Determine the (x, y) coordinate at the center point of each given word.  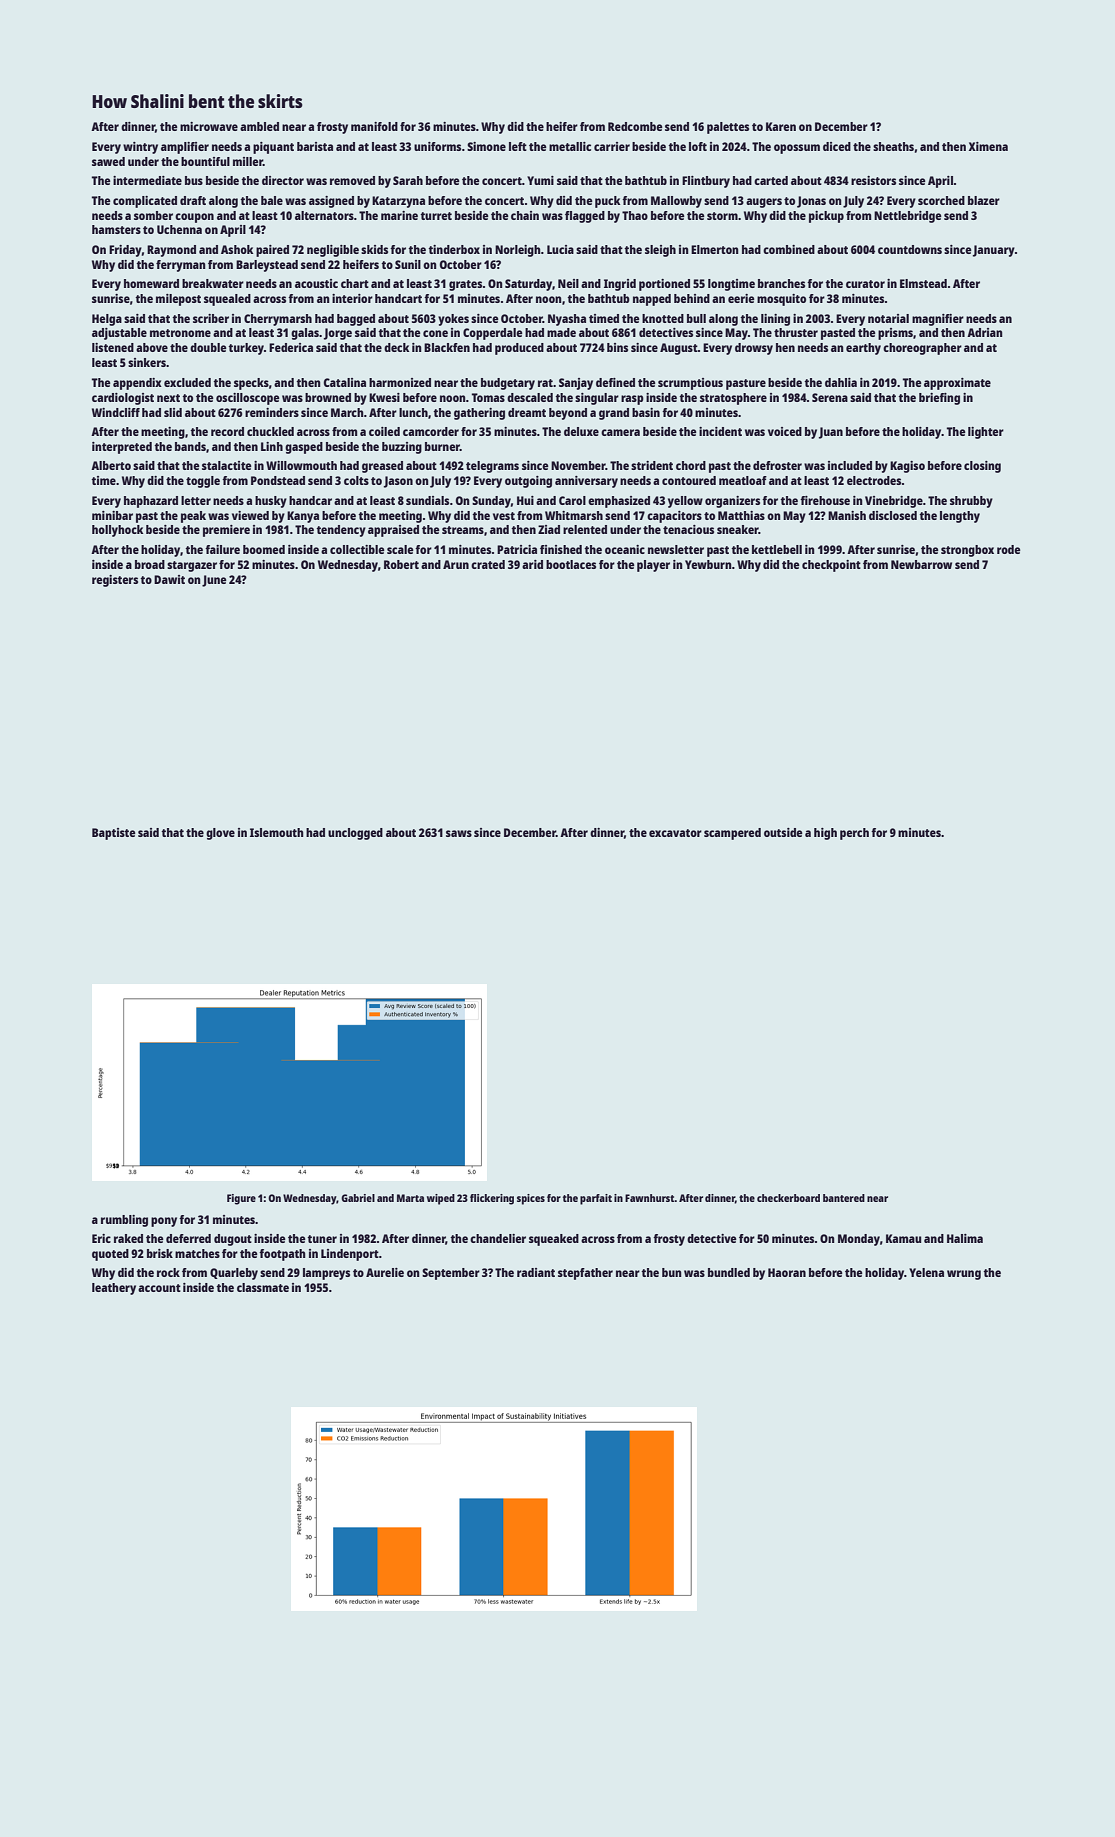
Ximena (988, 146)
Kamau (903, 1238)
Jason (398, 482)
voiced (785, 431)
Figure (241, 1199)
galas (305, 334)
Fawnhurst (650, 1198)
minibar (112, 515)
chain (525, 215)
